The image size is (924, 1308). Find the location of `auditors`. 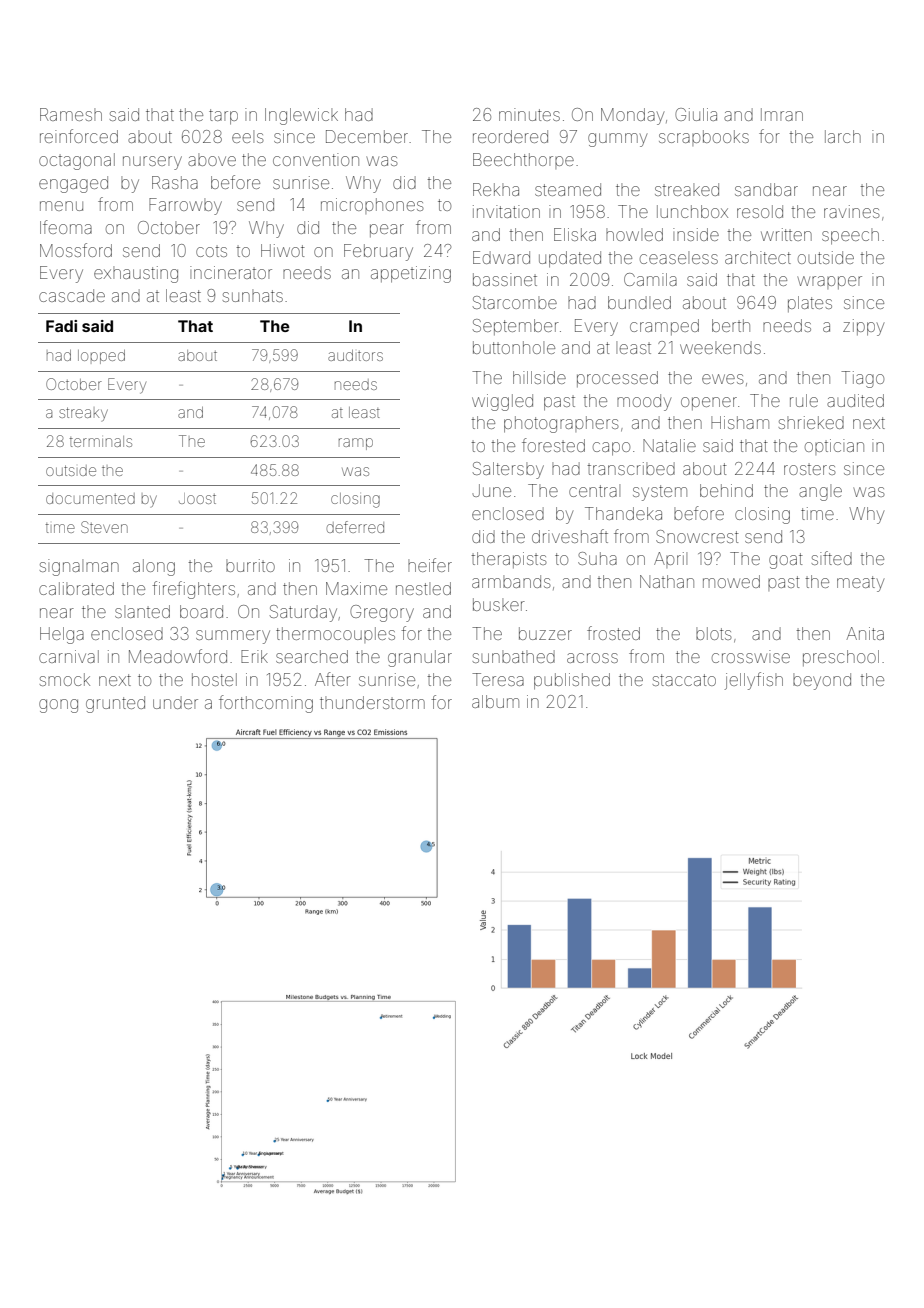

auditors is located at coordinates (355, 355).
